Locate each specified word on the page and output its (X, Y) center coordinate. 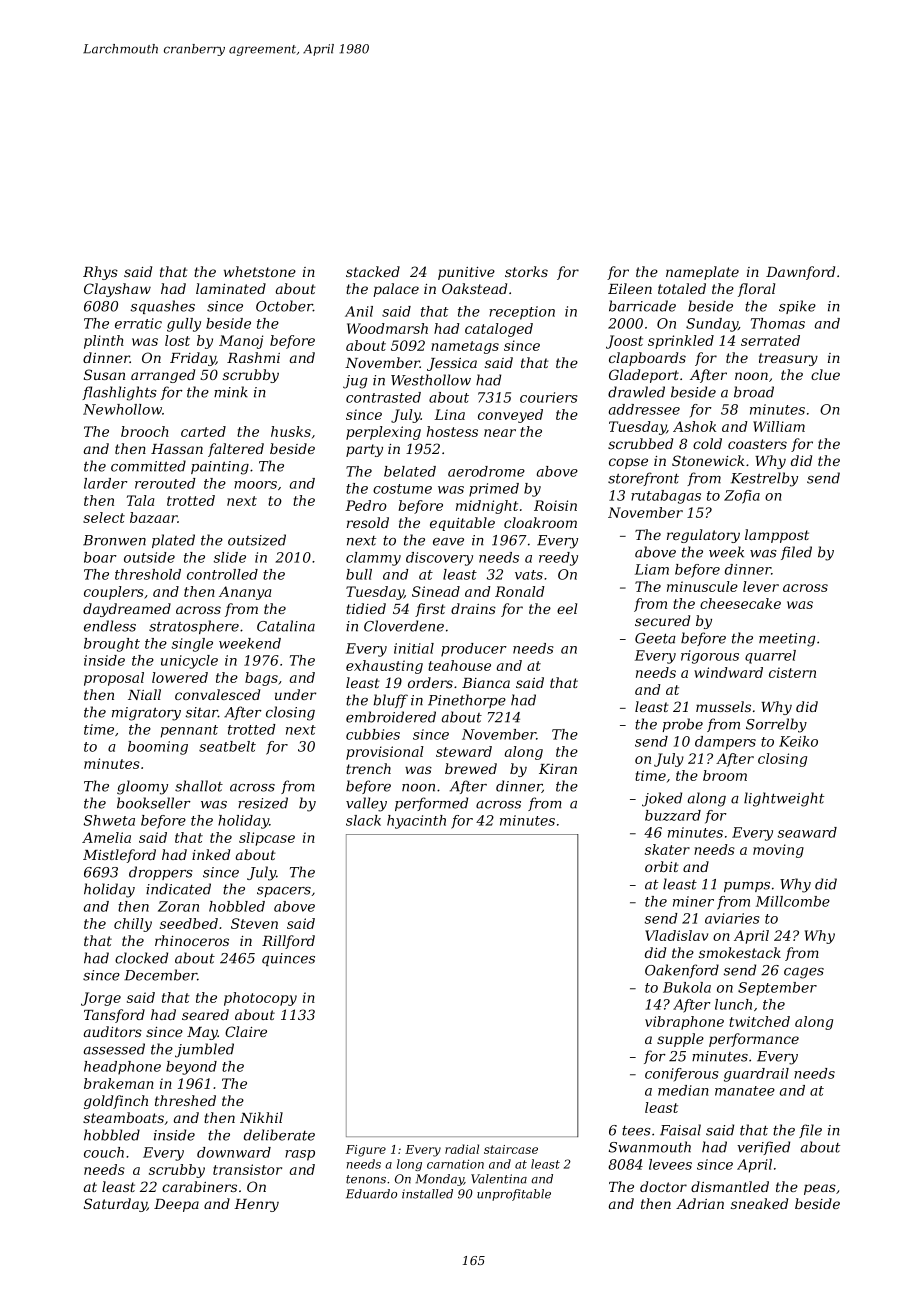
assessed (114, 1049)
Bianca (486, 683)
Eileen (630, 288)
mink (231, 392)
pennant (189, 731)
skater (667, 849)
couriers (549, 397)
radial (462, 1149)
